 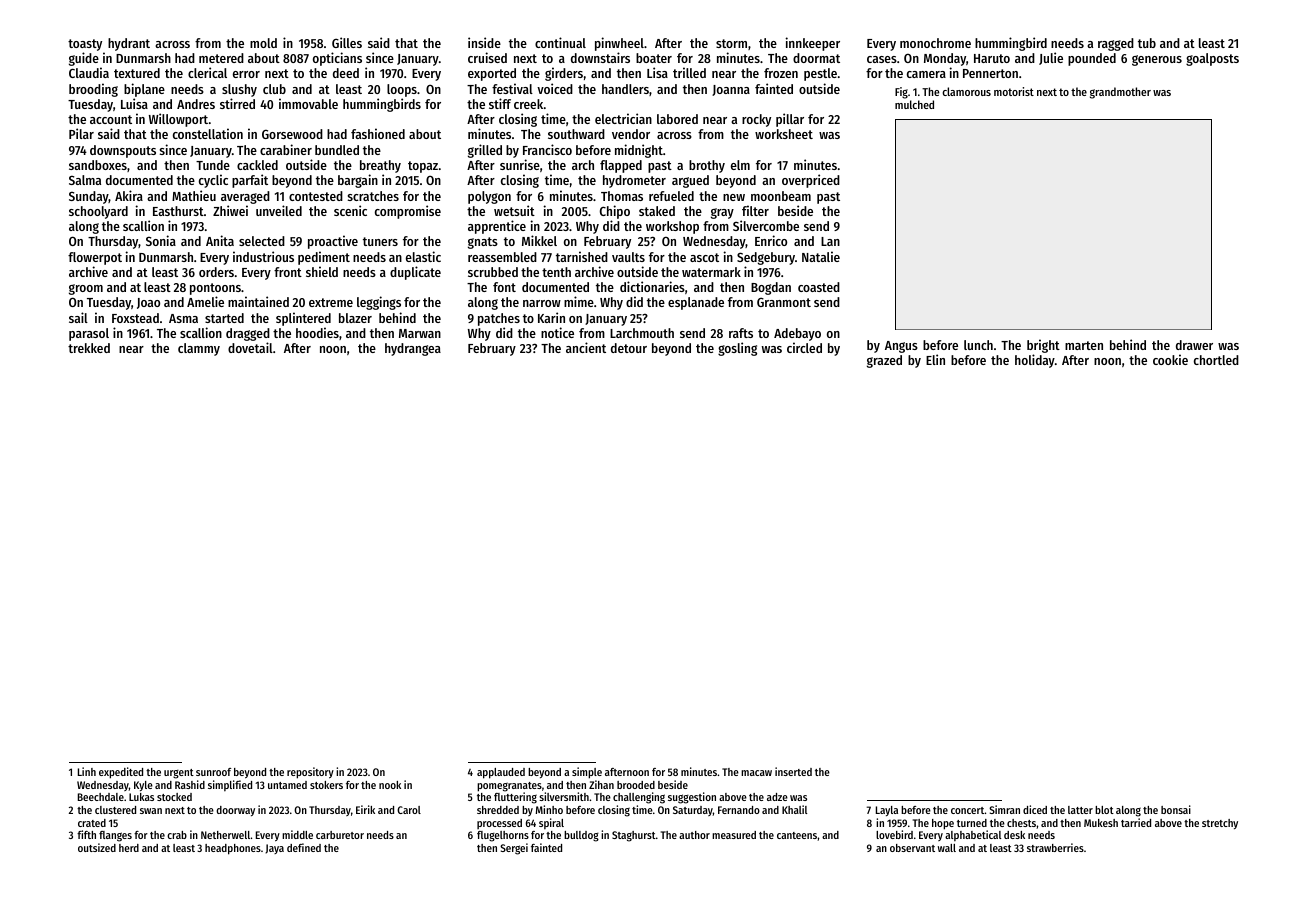 What do you see at coordinates (87, 771) in the screenshot?
I see `Linh` at bounding box center [87, 771].
